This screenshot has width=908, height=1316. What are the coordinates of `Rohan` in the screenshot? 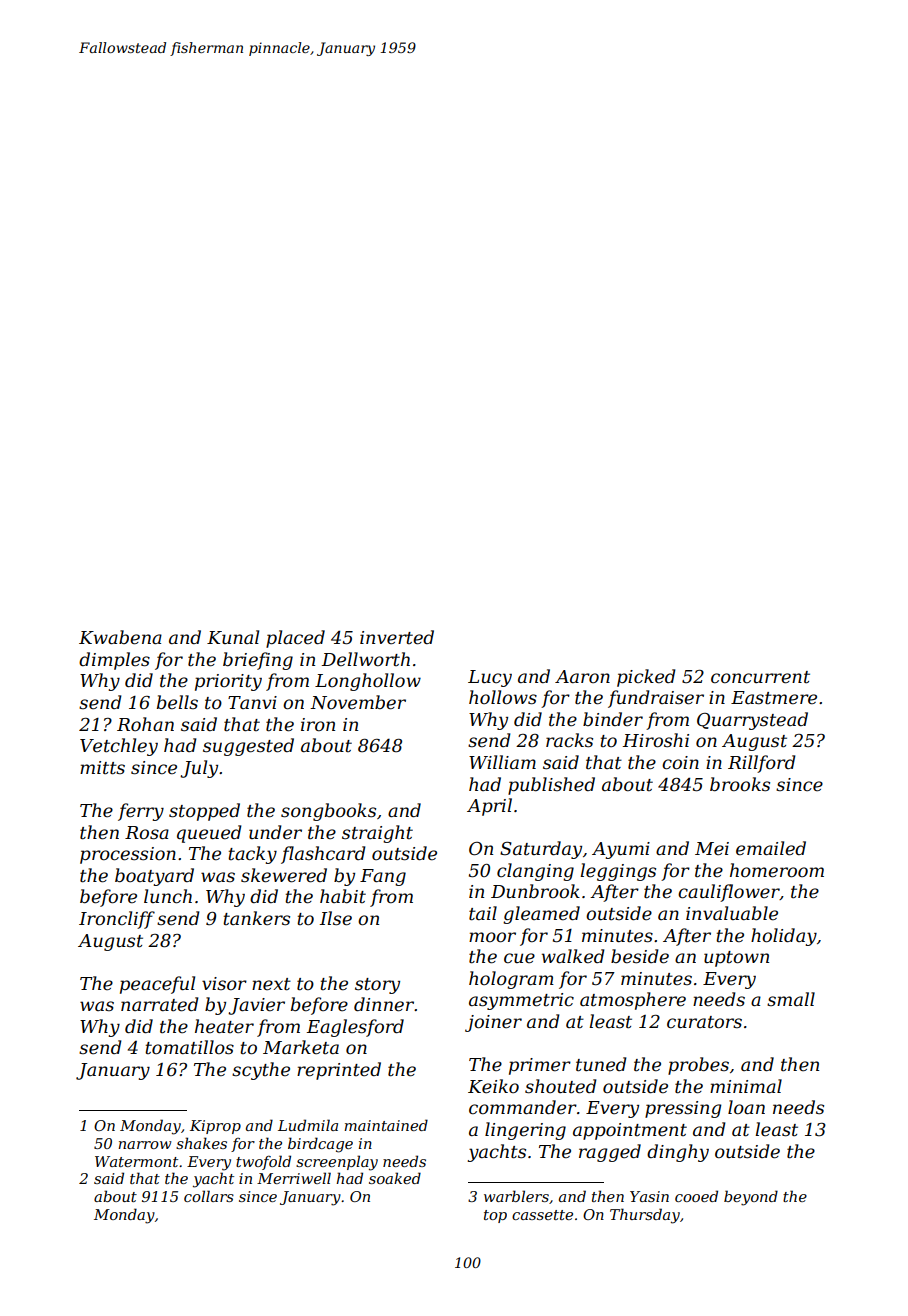 It's located at (145, 724).
